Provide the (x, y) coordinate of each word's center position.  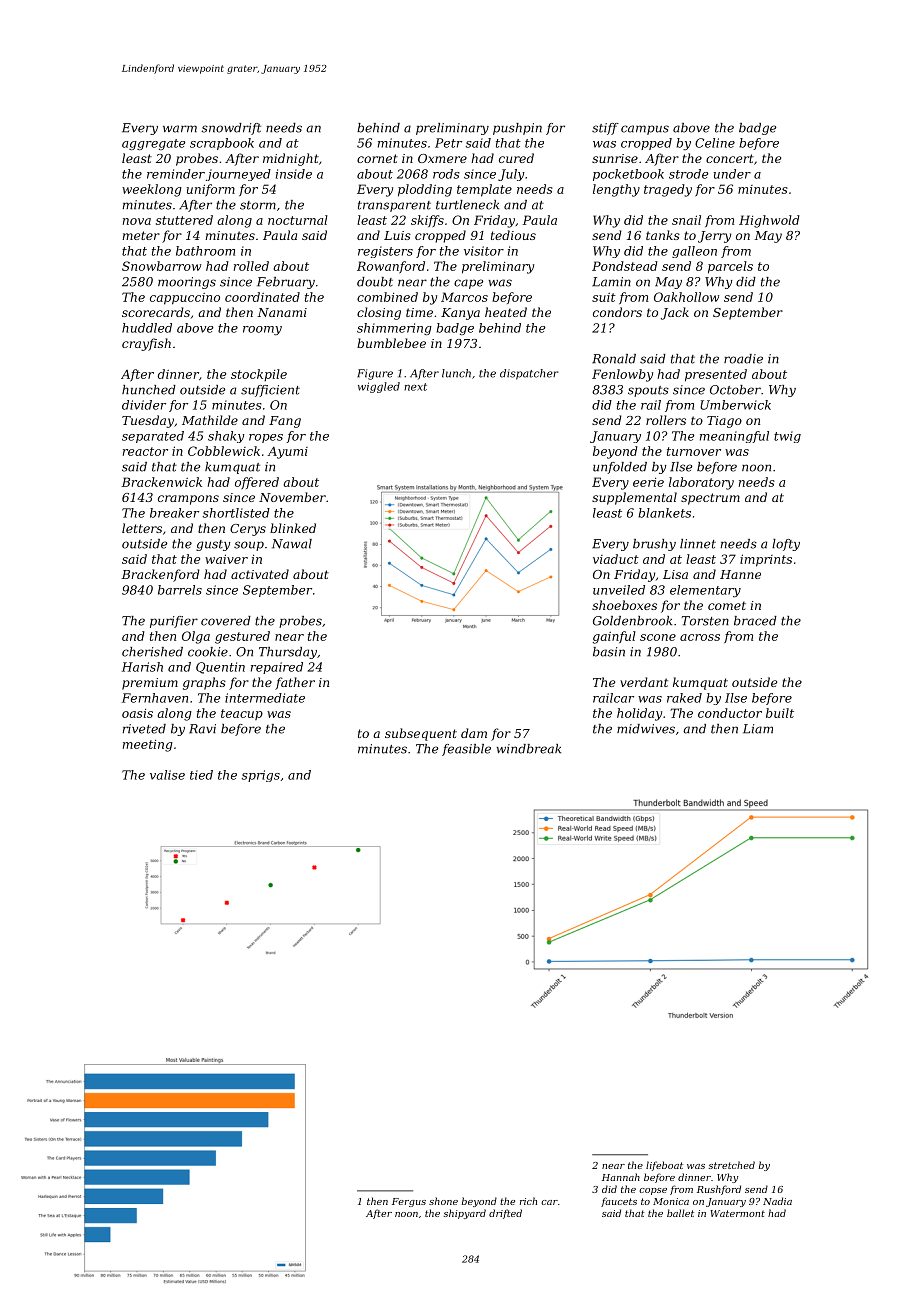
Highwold (769, 221)
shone (443, 1201)
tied (201, 775)
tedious (513, 235)
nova (137, 221)
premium (150, 684)
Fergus (409, 1202)
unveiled (619, 590)
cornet (377, 158)
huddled (147, 328)
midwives (646, 729)
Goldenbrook (632, 621)
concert (730, 158)
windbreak (529, 749)
